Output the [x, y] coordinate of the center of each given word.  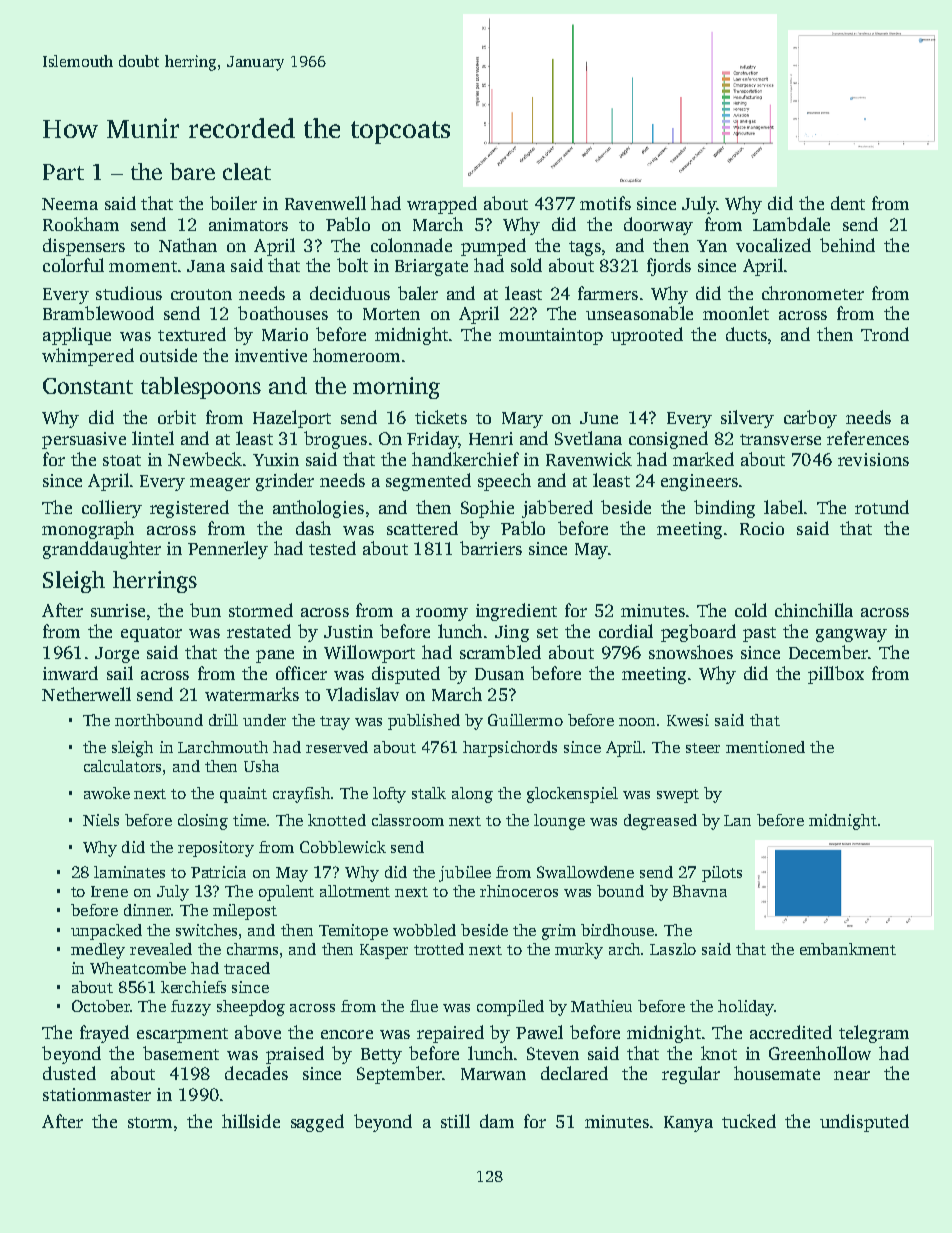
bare [192, 171]
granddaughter [102, 550]
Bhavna [700, 891]
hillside [251, 1121]
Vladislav [362, 694]
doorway [658, 226]
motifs [605, 203]
